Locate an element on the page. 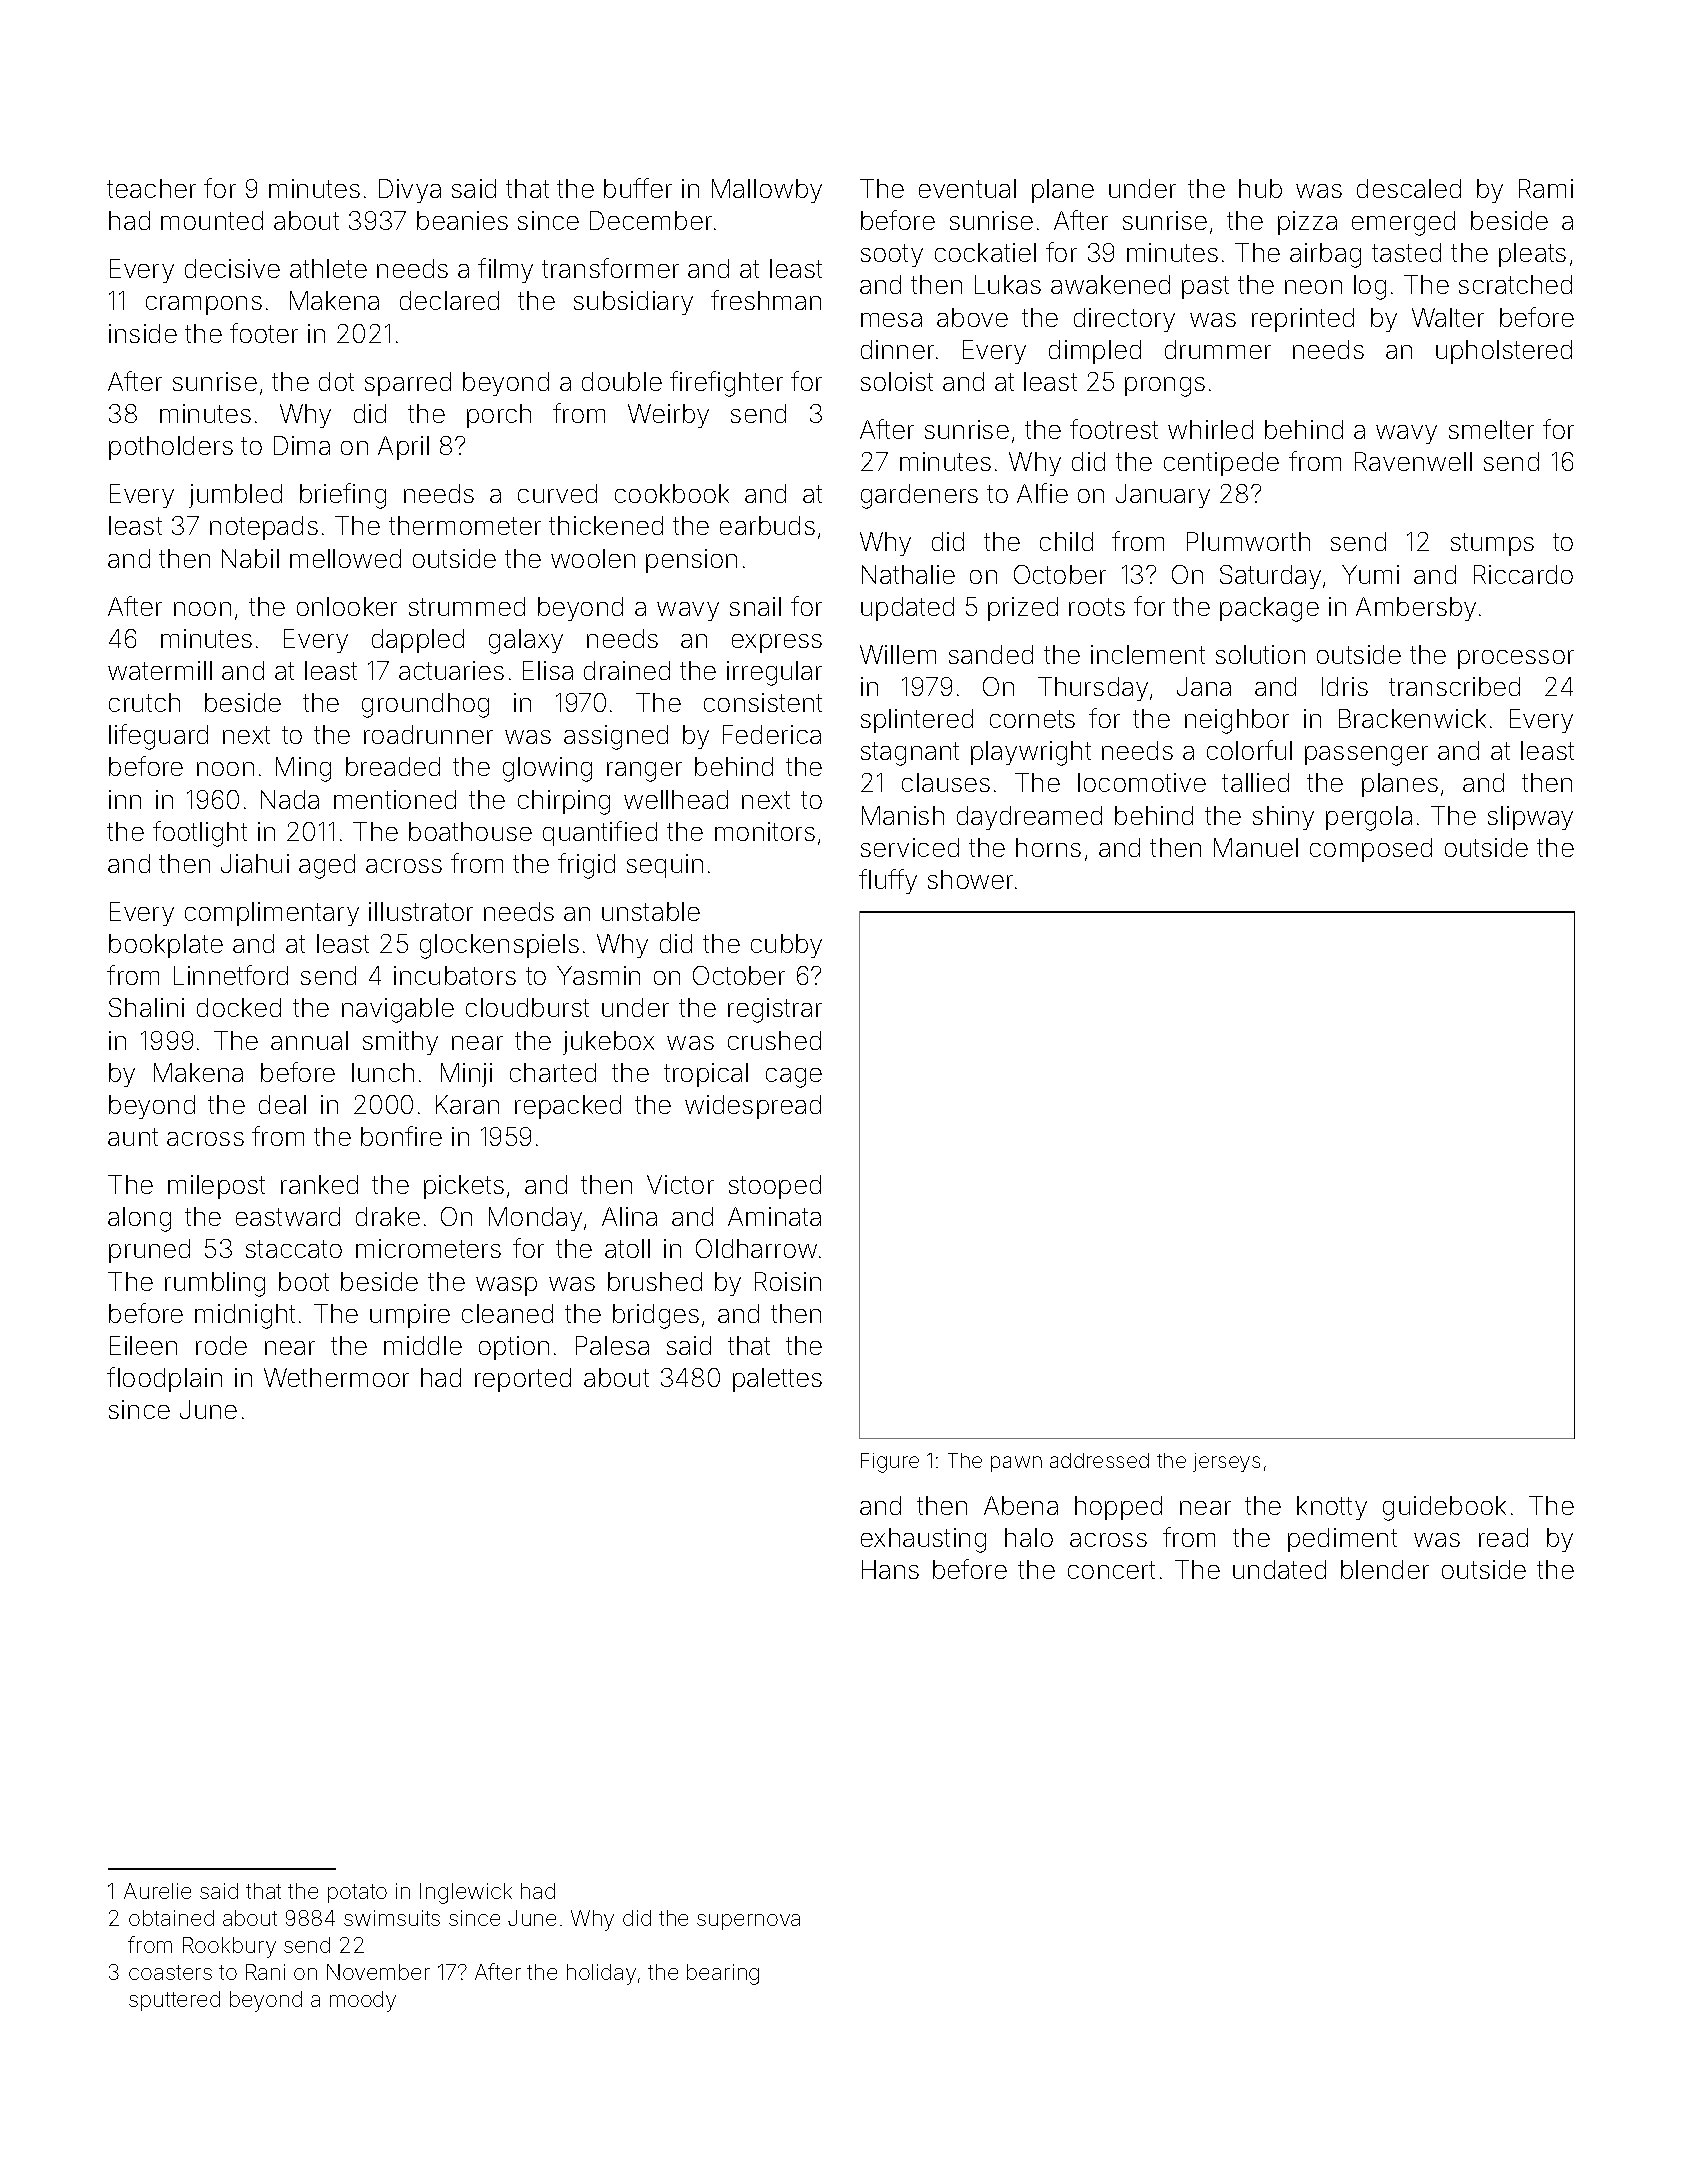 This page has width=1683, height=2178. bearing is located at coordinates (723, 1974).
